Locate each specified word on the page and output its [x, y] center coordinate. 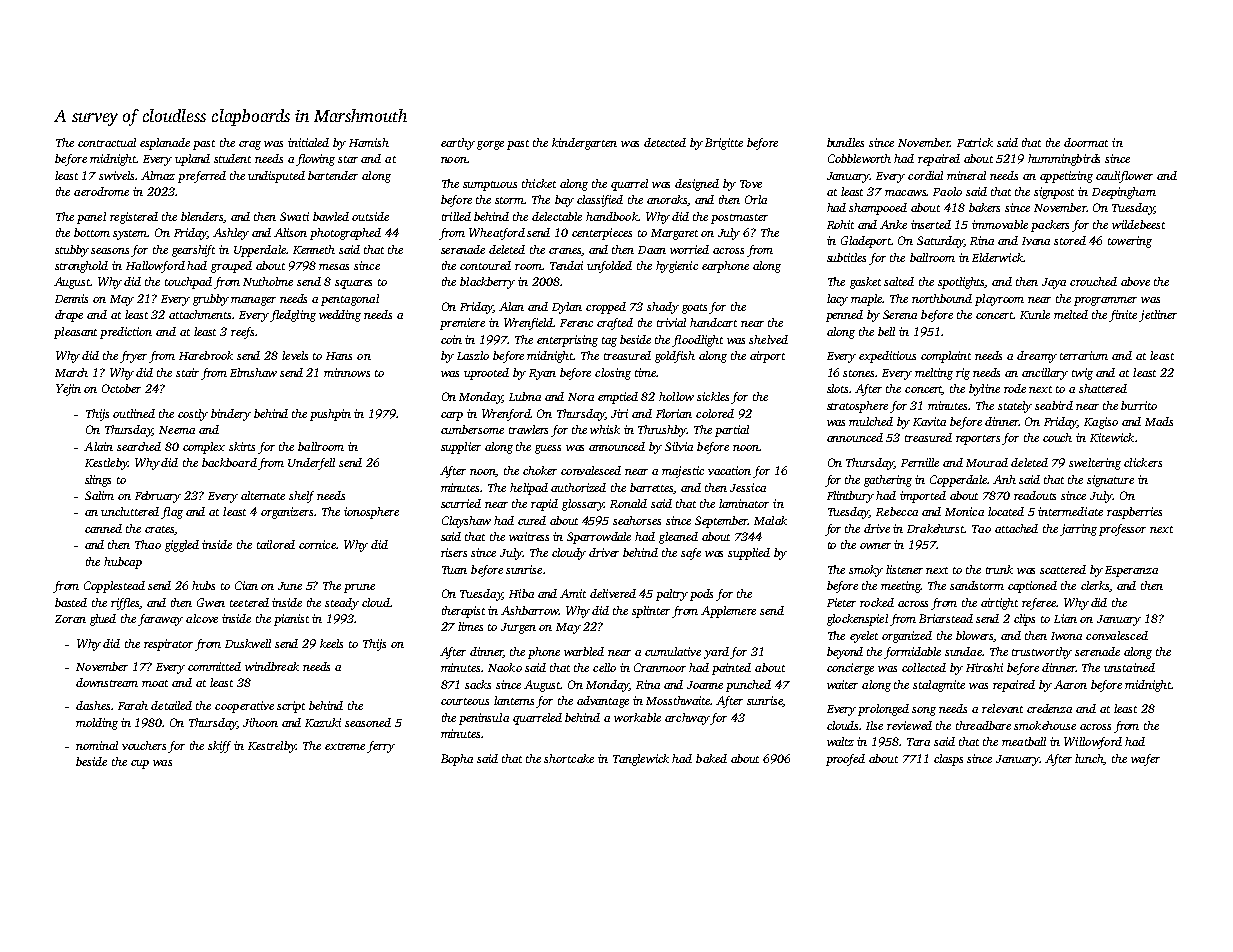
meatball [1024, 741]
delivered [613, 593]
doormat [1086, 142]
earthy [458, 144]
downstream [107, 682]
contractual [107, 142]
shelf [301, 497]
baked [711, 758]
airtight [999, 604]
